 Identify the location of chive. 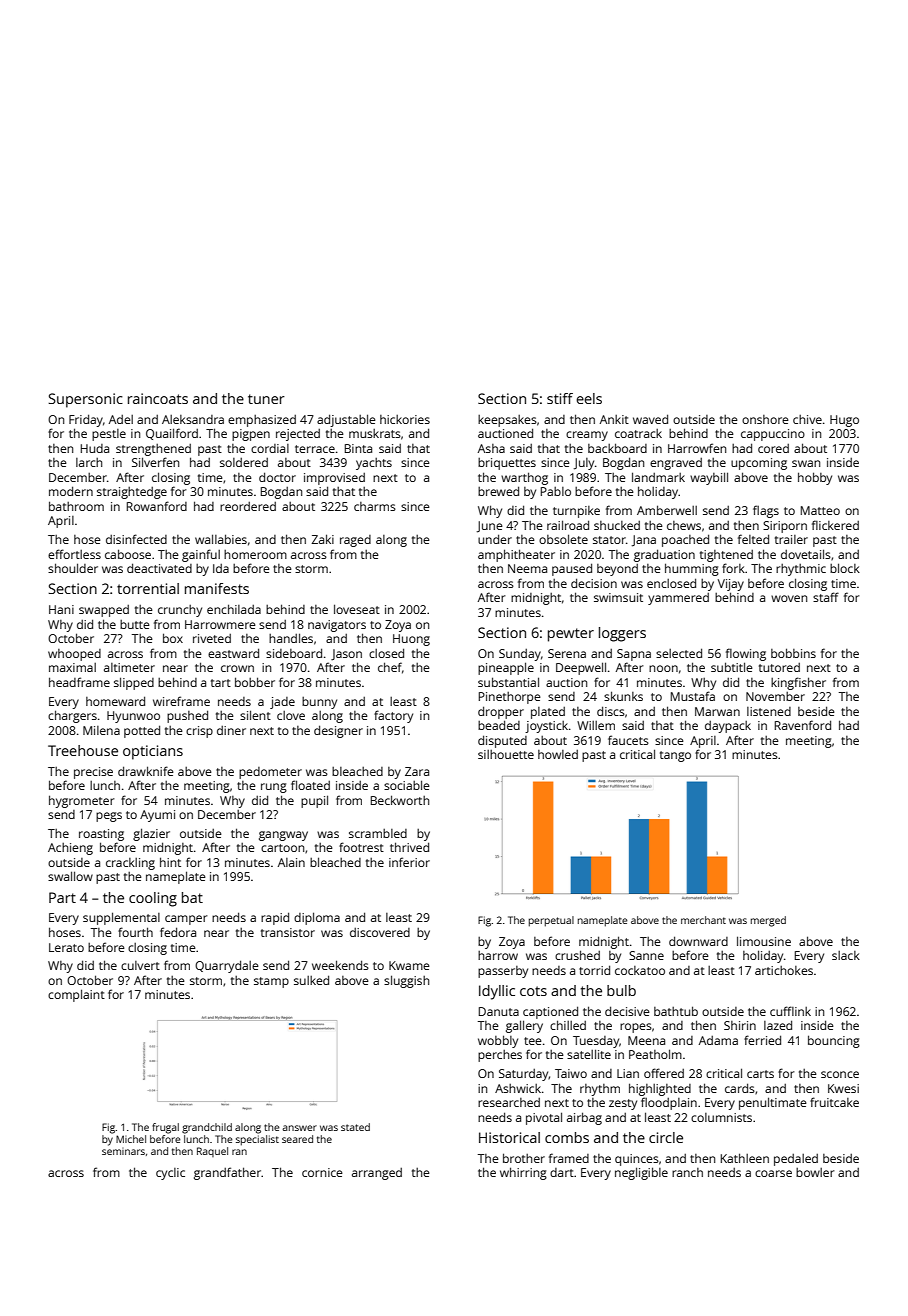
(807, 419).
